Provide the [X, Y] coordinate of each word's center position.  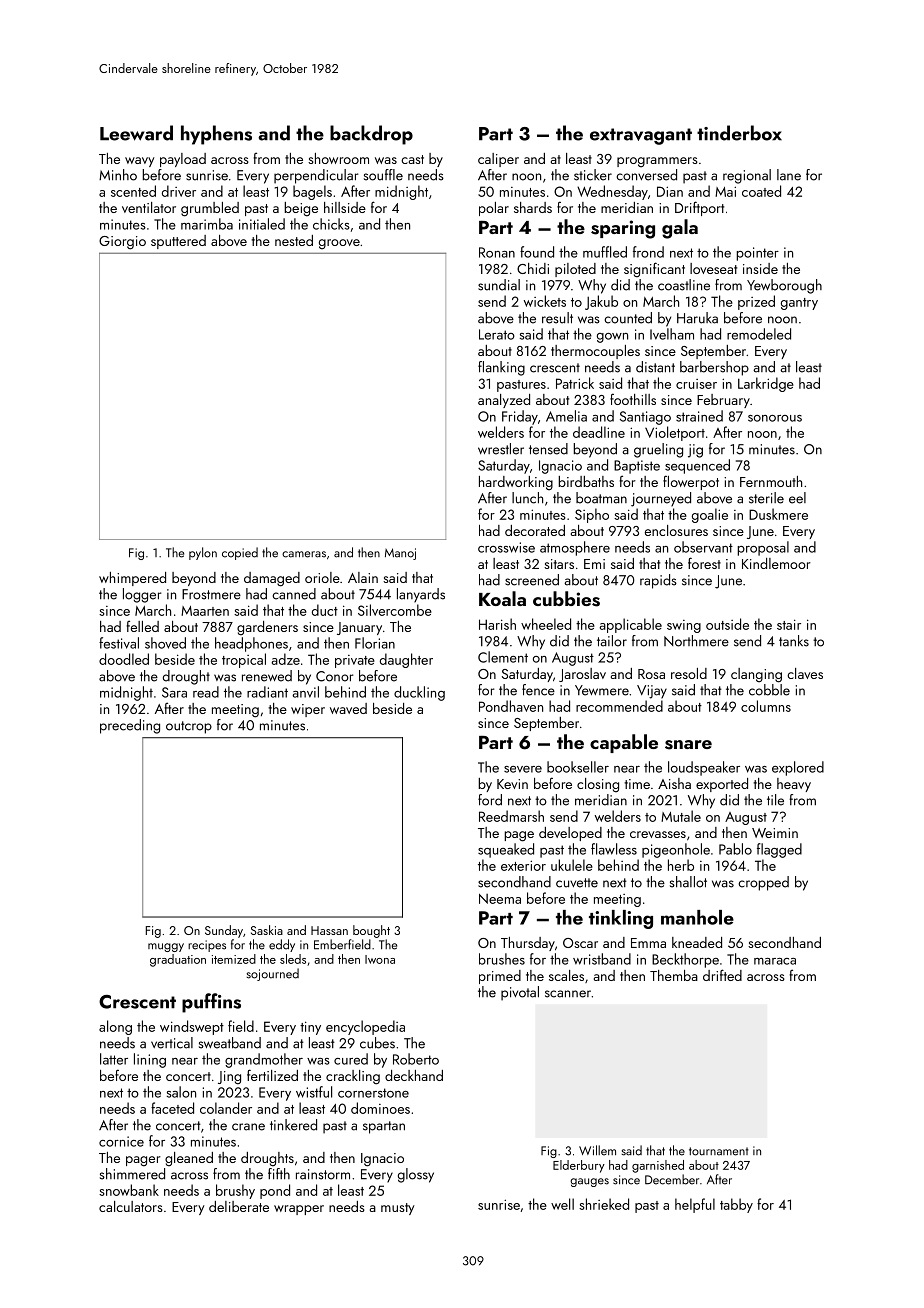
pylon [203, 553]
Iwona [380, 959]
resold [689, 673]
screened [532, 580]
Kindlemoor [776, 563]
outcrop [189, 727]
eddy [282, 945]
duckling [419, 693]
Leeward [136, 133]
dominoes [380, 1108]
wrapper [299, 1210]
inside [760, 268]
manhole [697, 917]
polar [494, 209]
